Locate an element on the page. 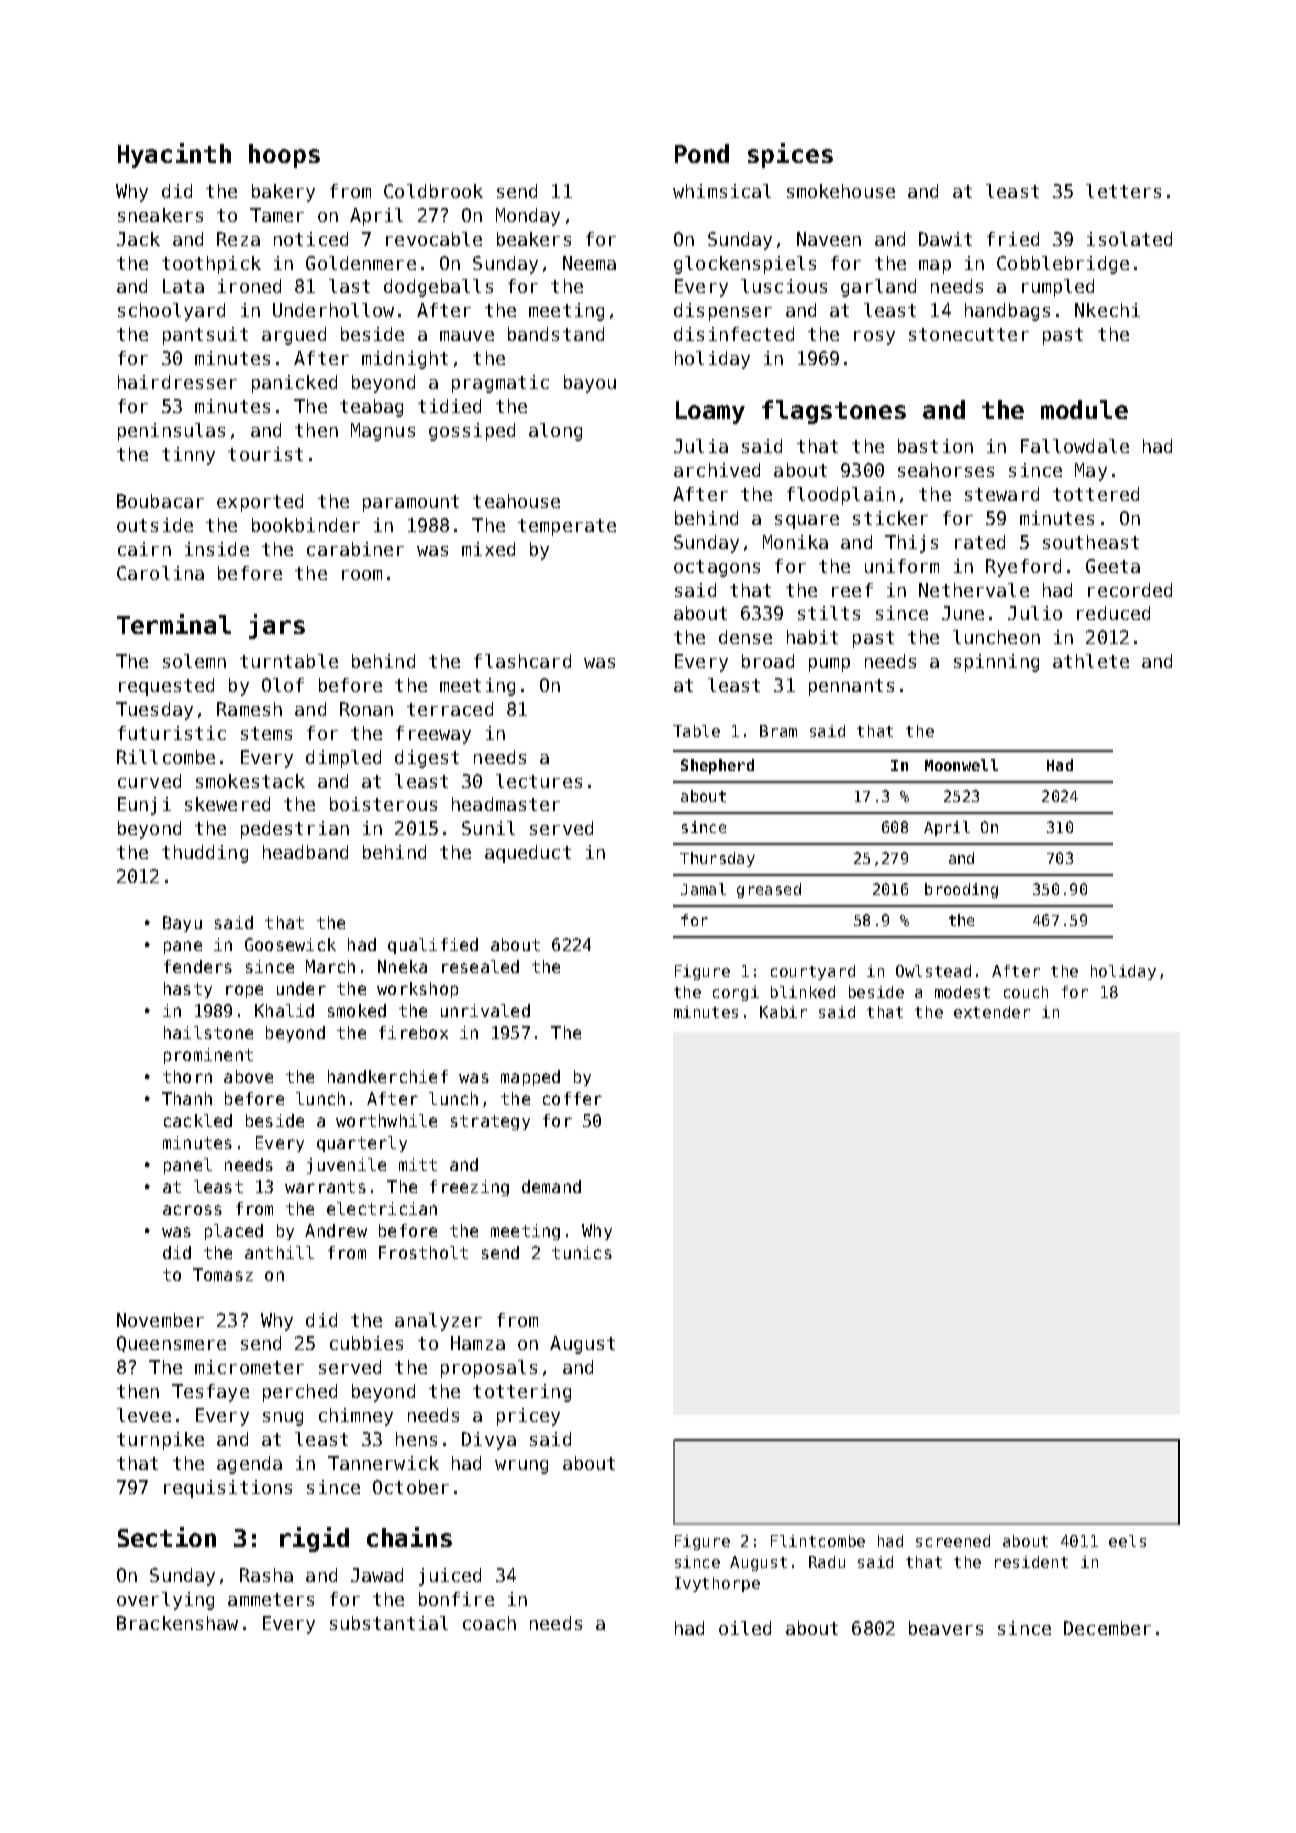  Neema is located at coordinates (589, 263).
